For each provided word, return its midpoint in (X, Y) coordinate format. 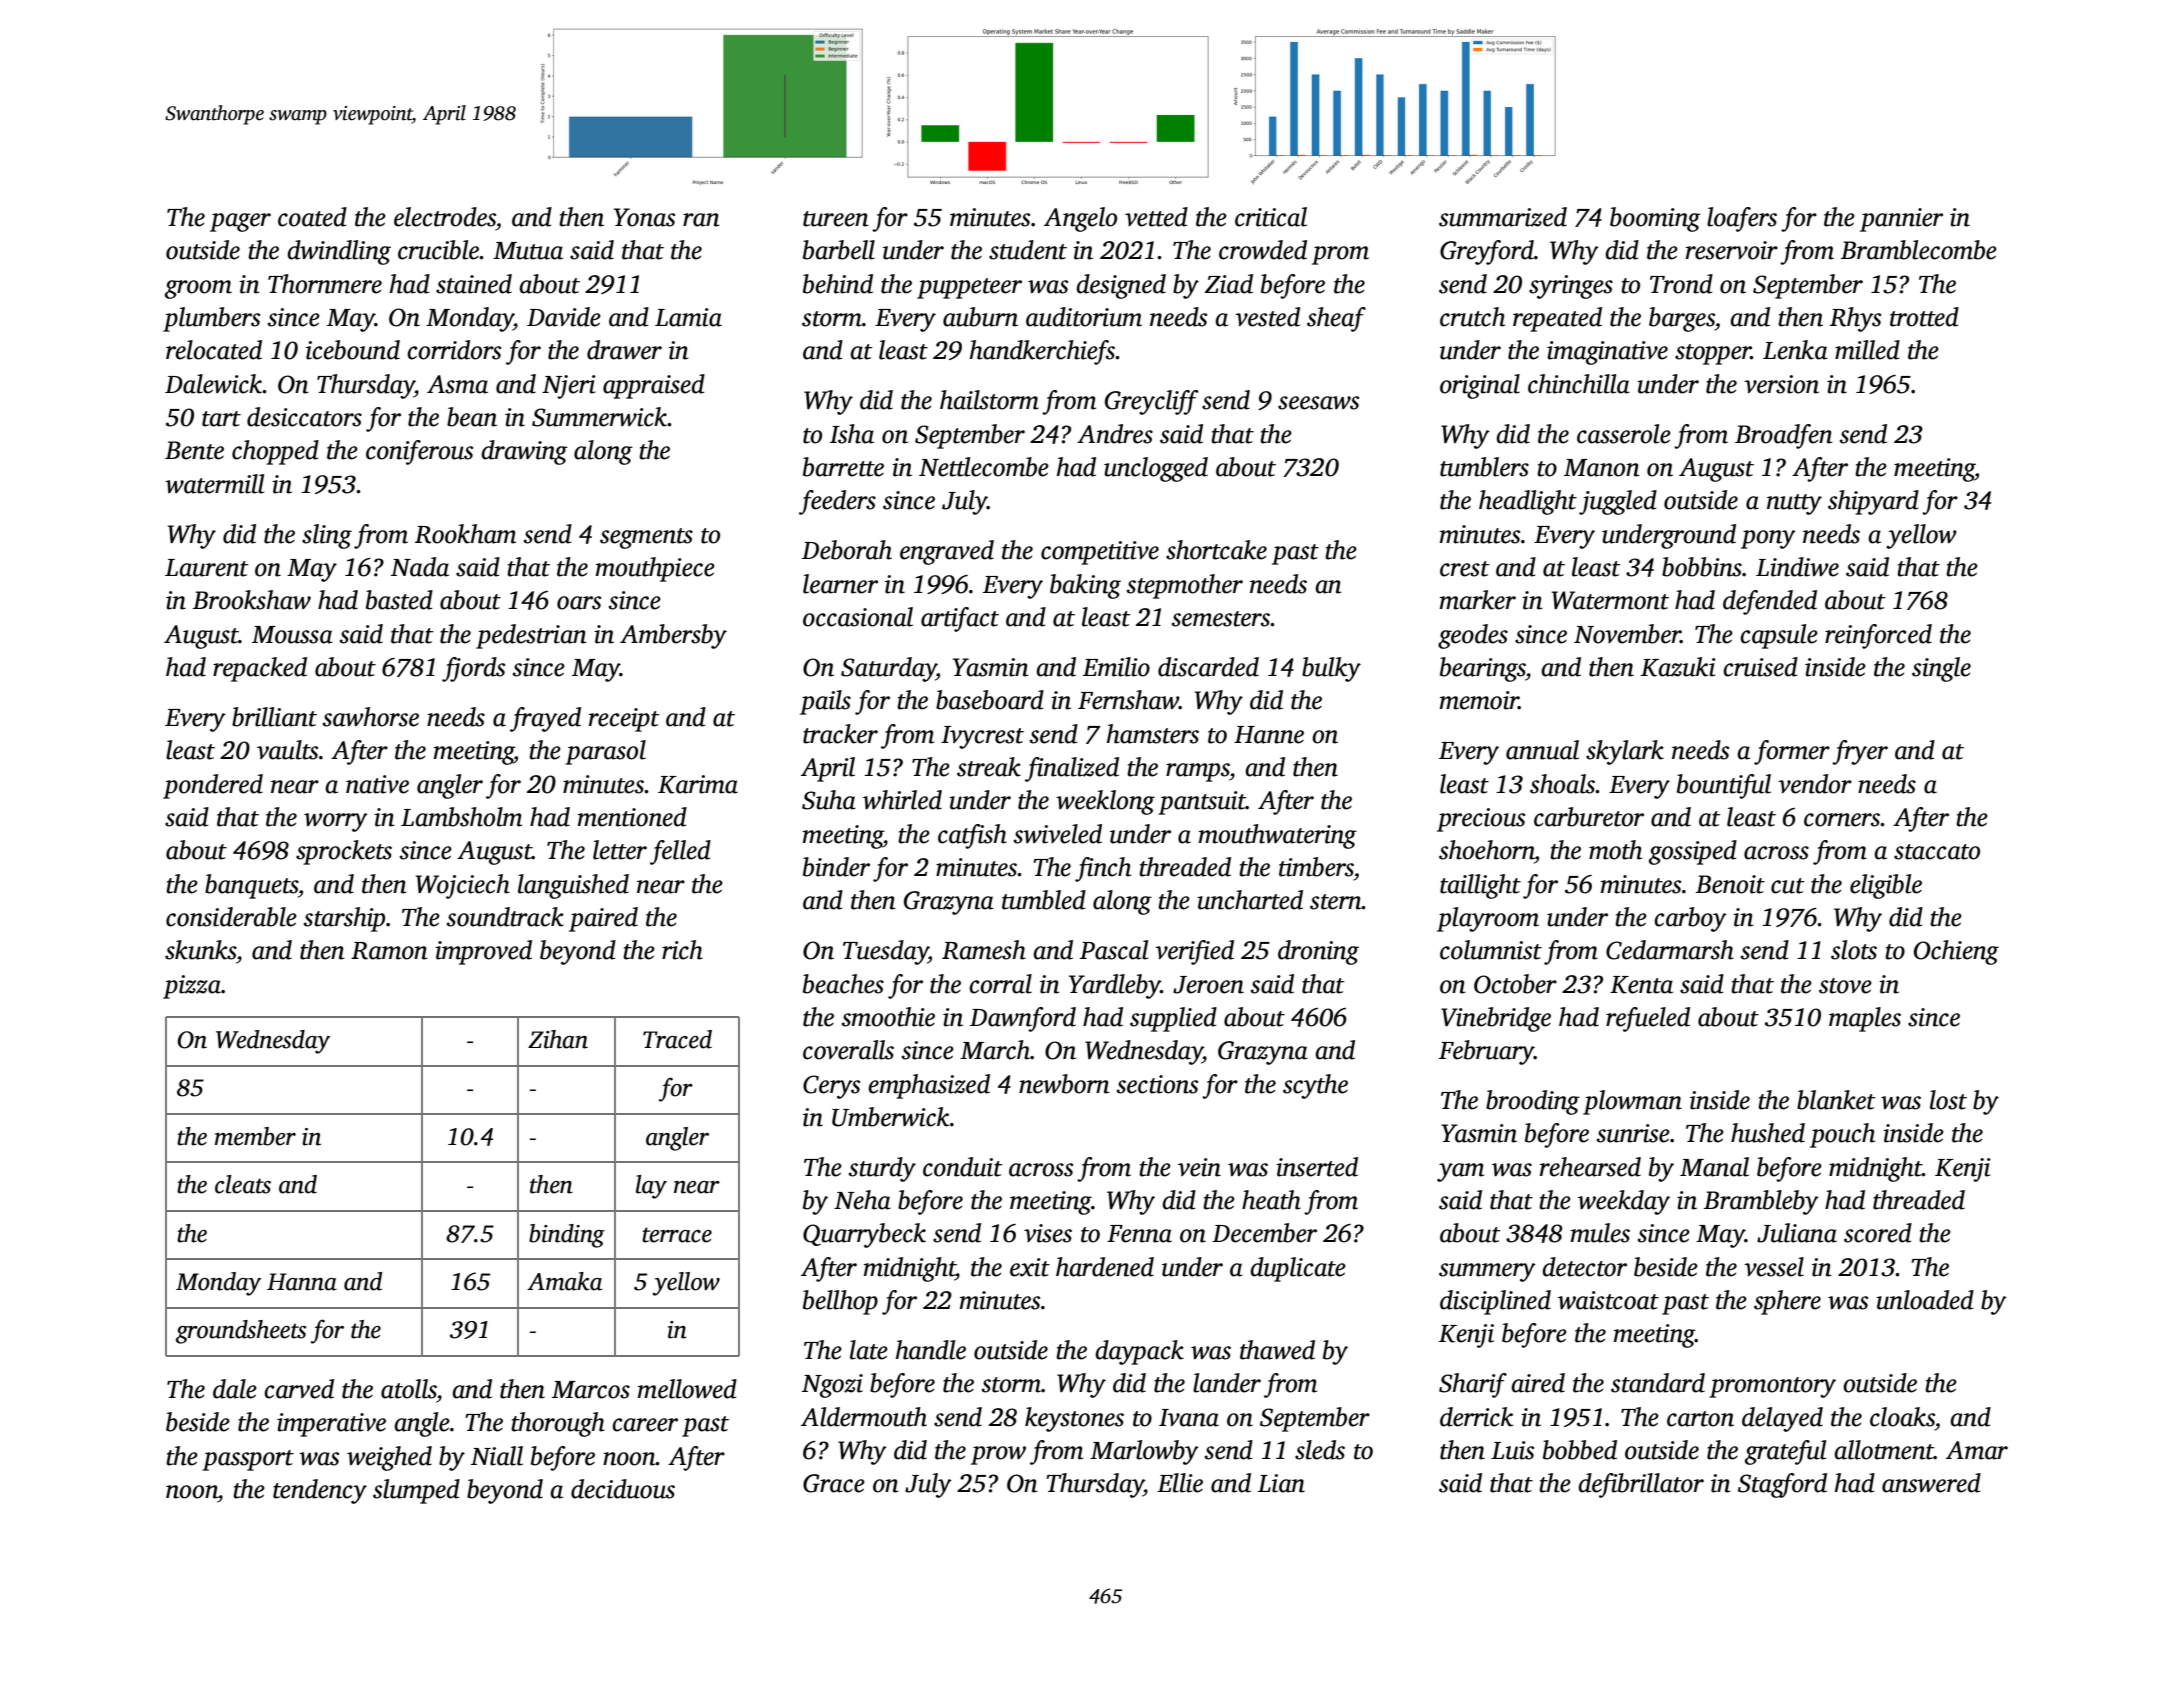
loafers (1742, 219)
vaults (287, 750)
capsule (1779, 636)
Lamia (688, 317)
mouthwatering (1278, 836)
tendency (320, 1491)
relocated (214, 350)
